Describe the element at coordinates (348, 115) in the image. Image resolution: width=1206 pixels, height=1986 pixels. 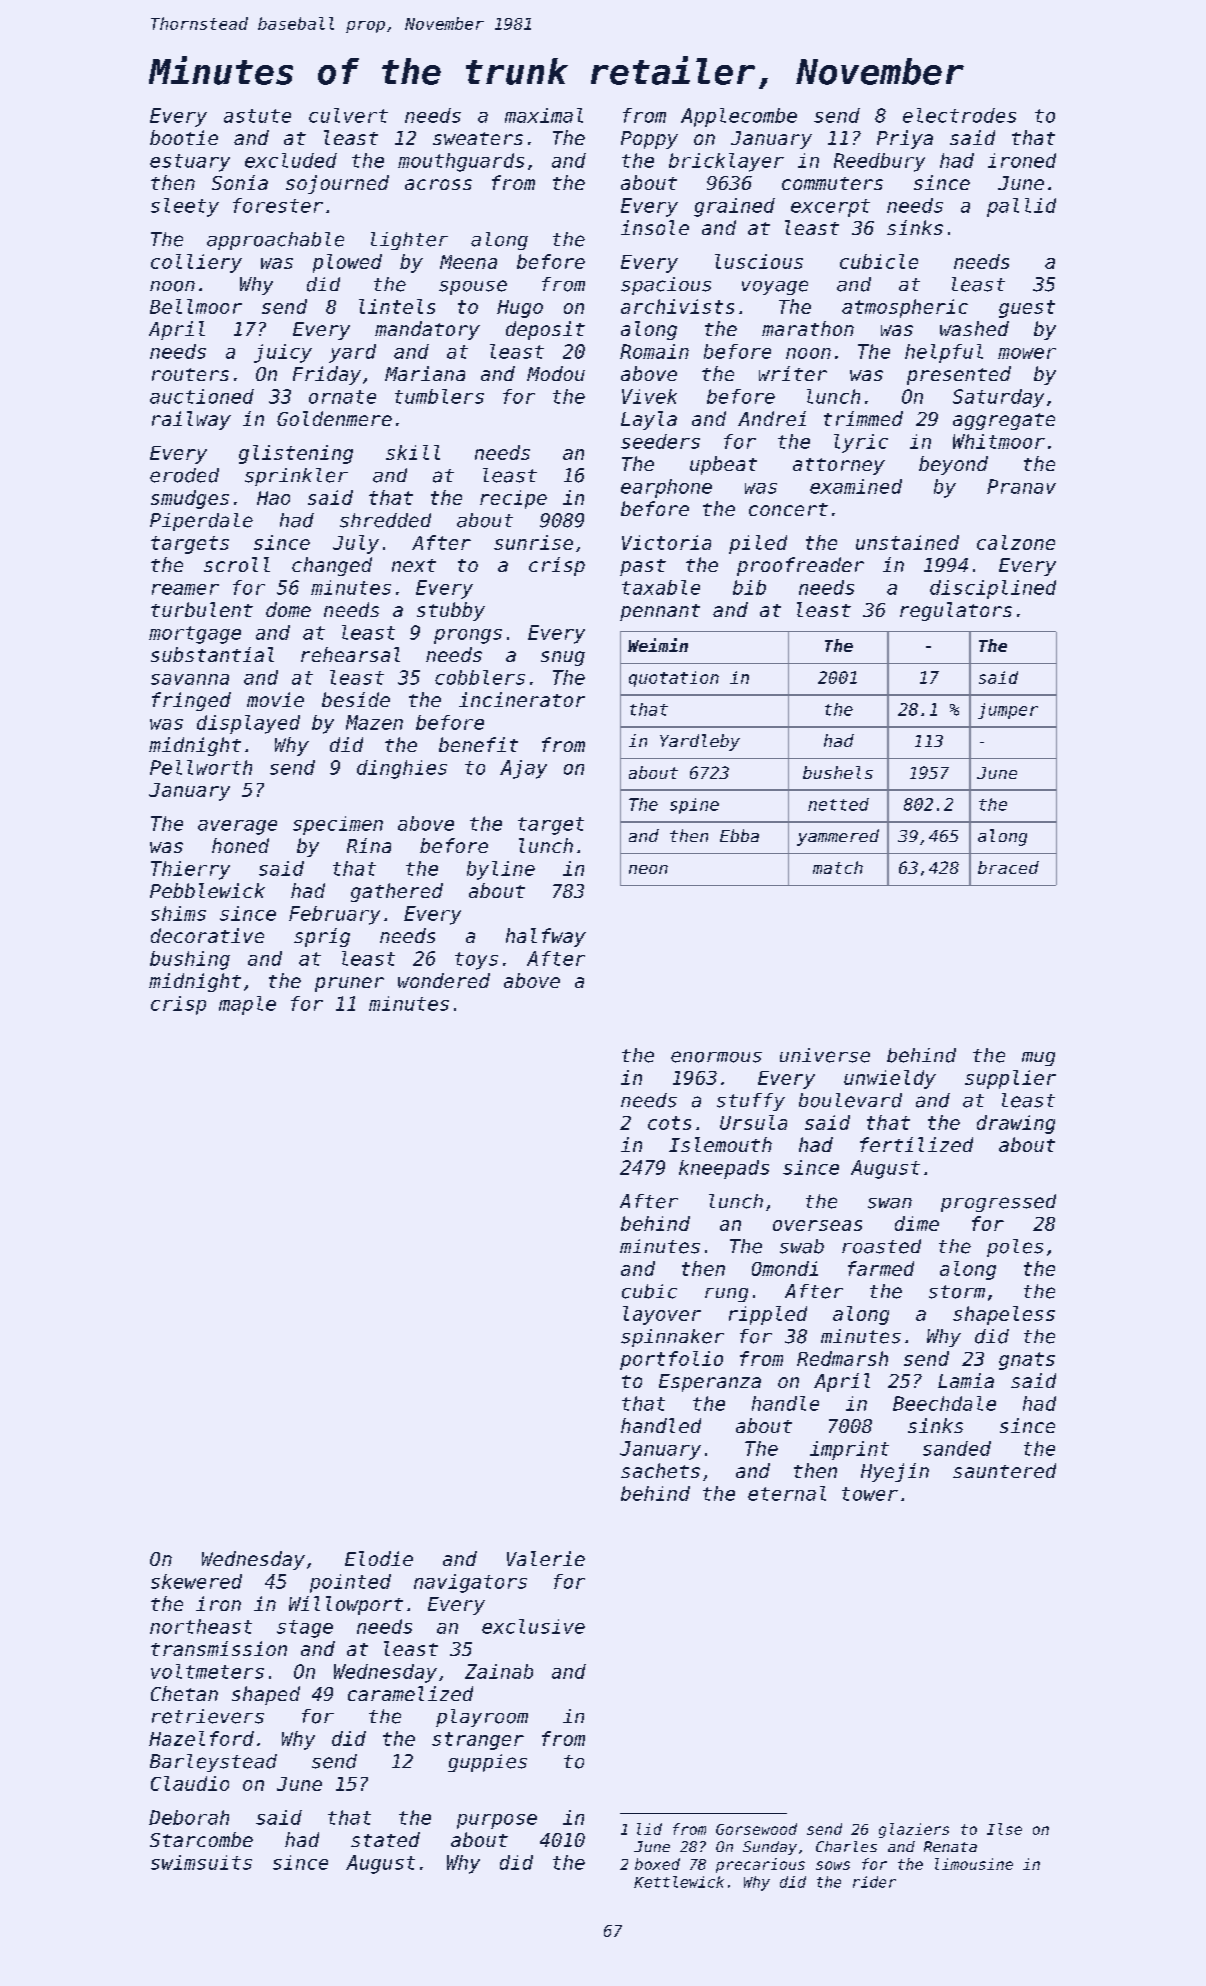
I see `culvert` at that location.
